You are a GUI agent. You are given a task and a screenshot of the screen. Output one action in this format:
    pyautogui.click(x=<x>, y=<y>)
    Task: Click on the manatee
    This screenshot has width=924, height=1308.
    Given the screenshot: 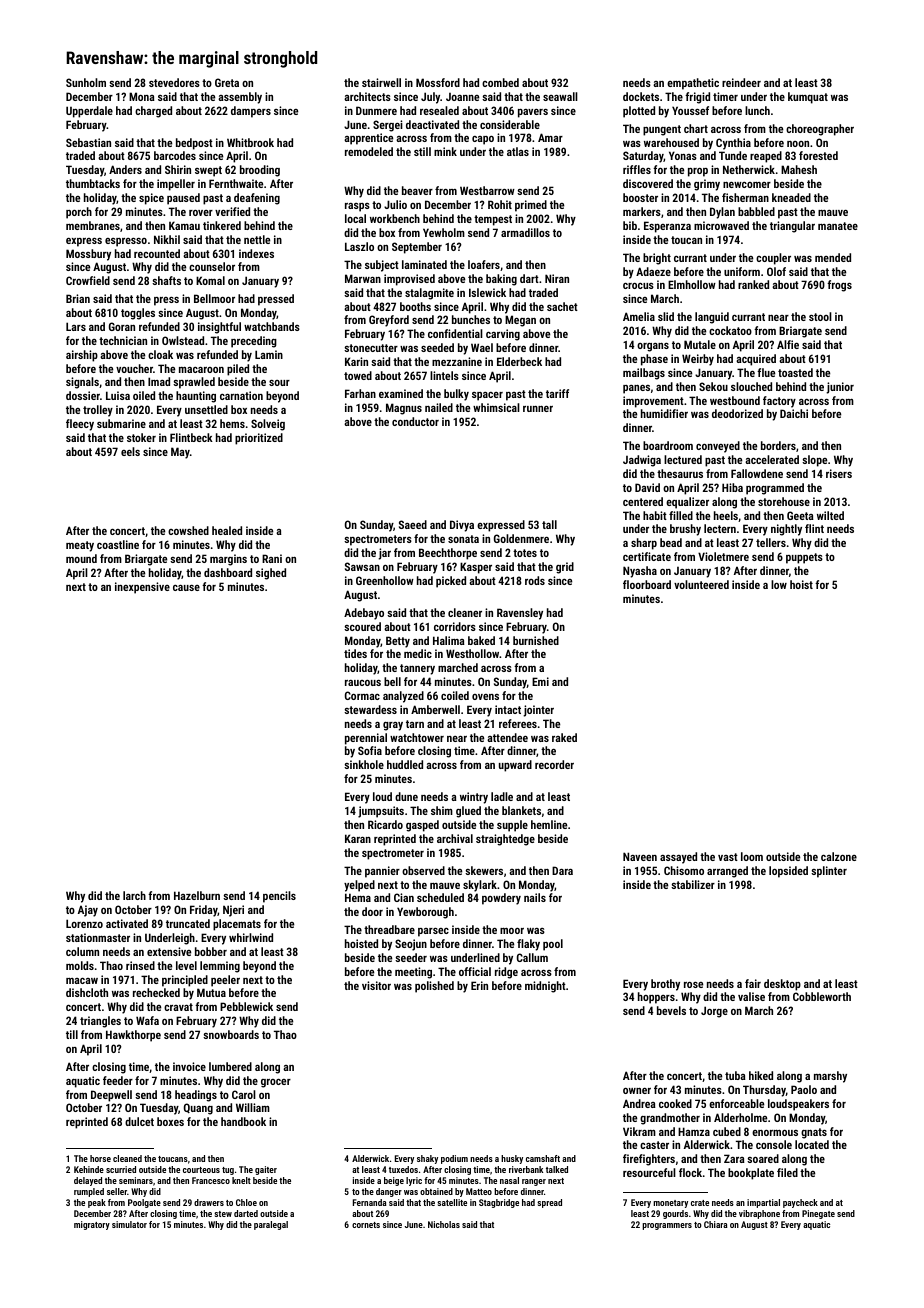 What is the action you would take?
    pyautogui.click(x=838, y=226)
